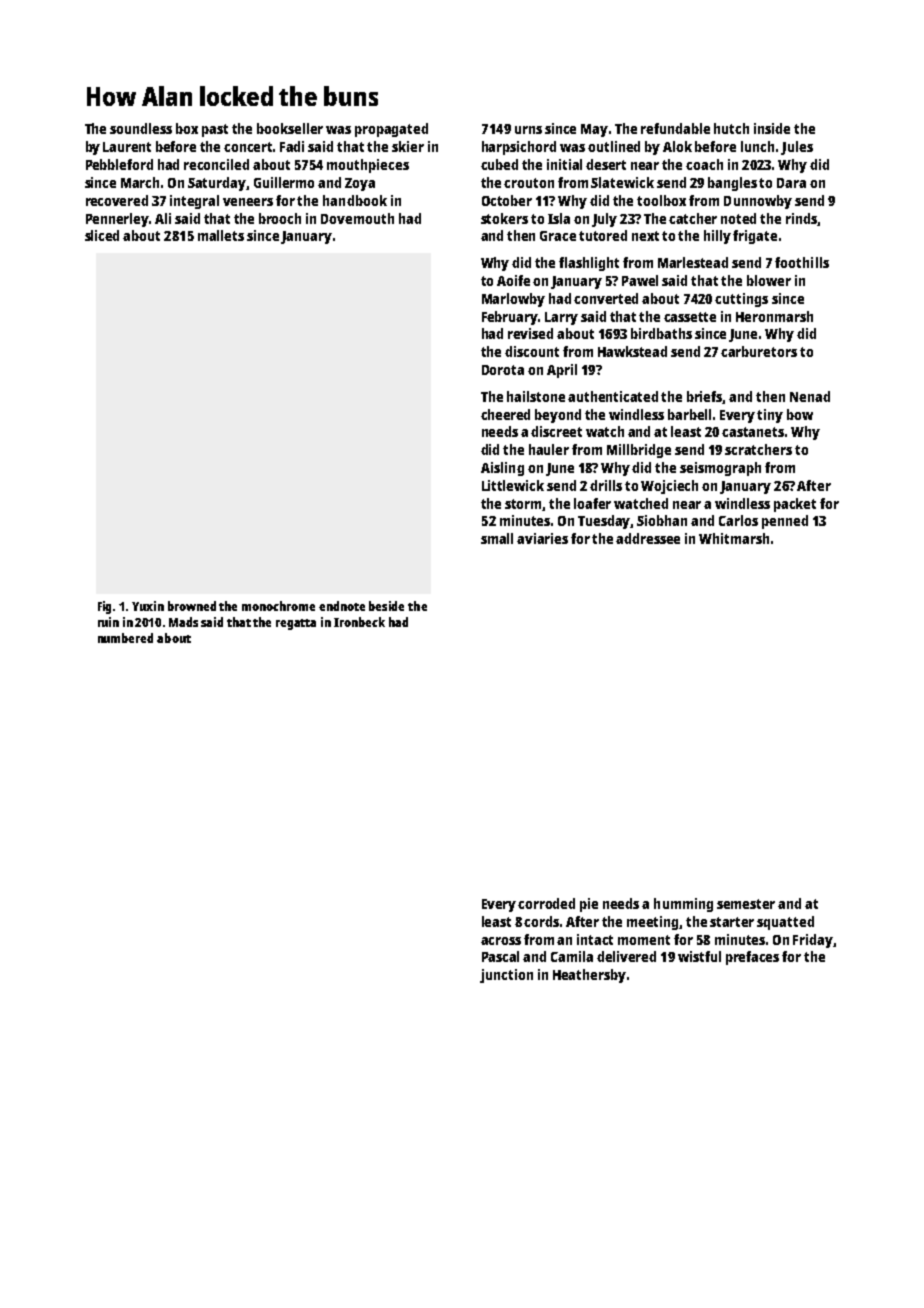 This document has width=924, height=1308. I want to click on Whitmarsh, so click(734, 538).
